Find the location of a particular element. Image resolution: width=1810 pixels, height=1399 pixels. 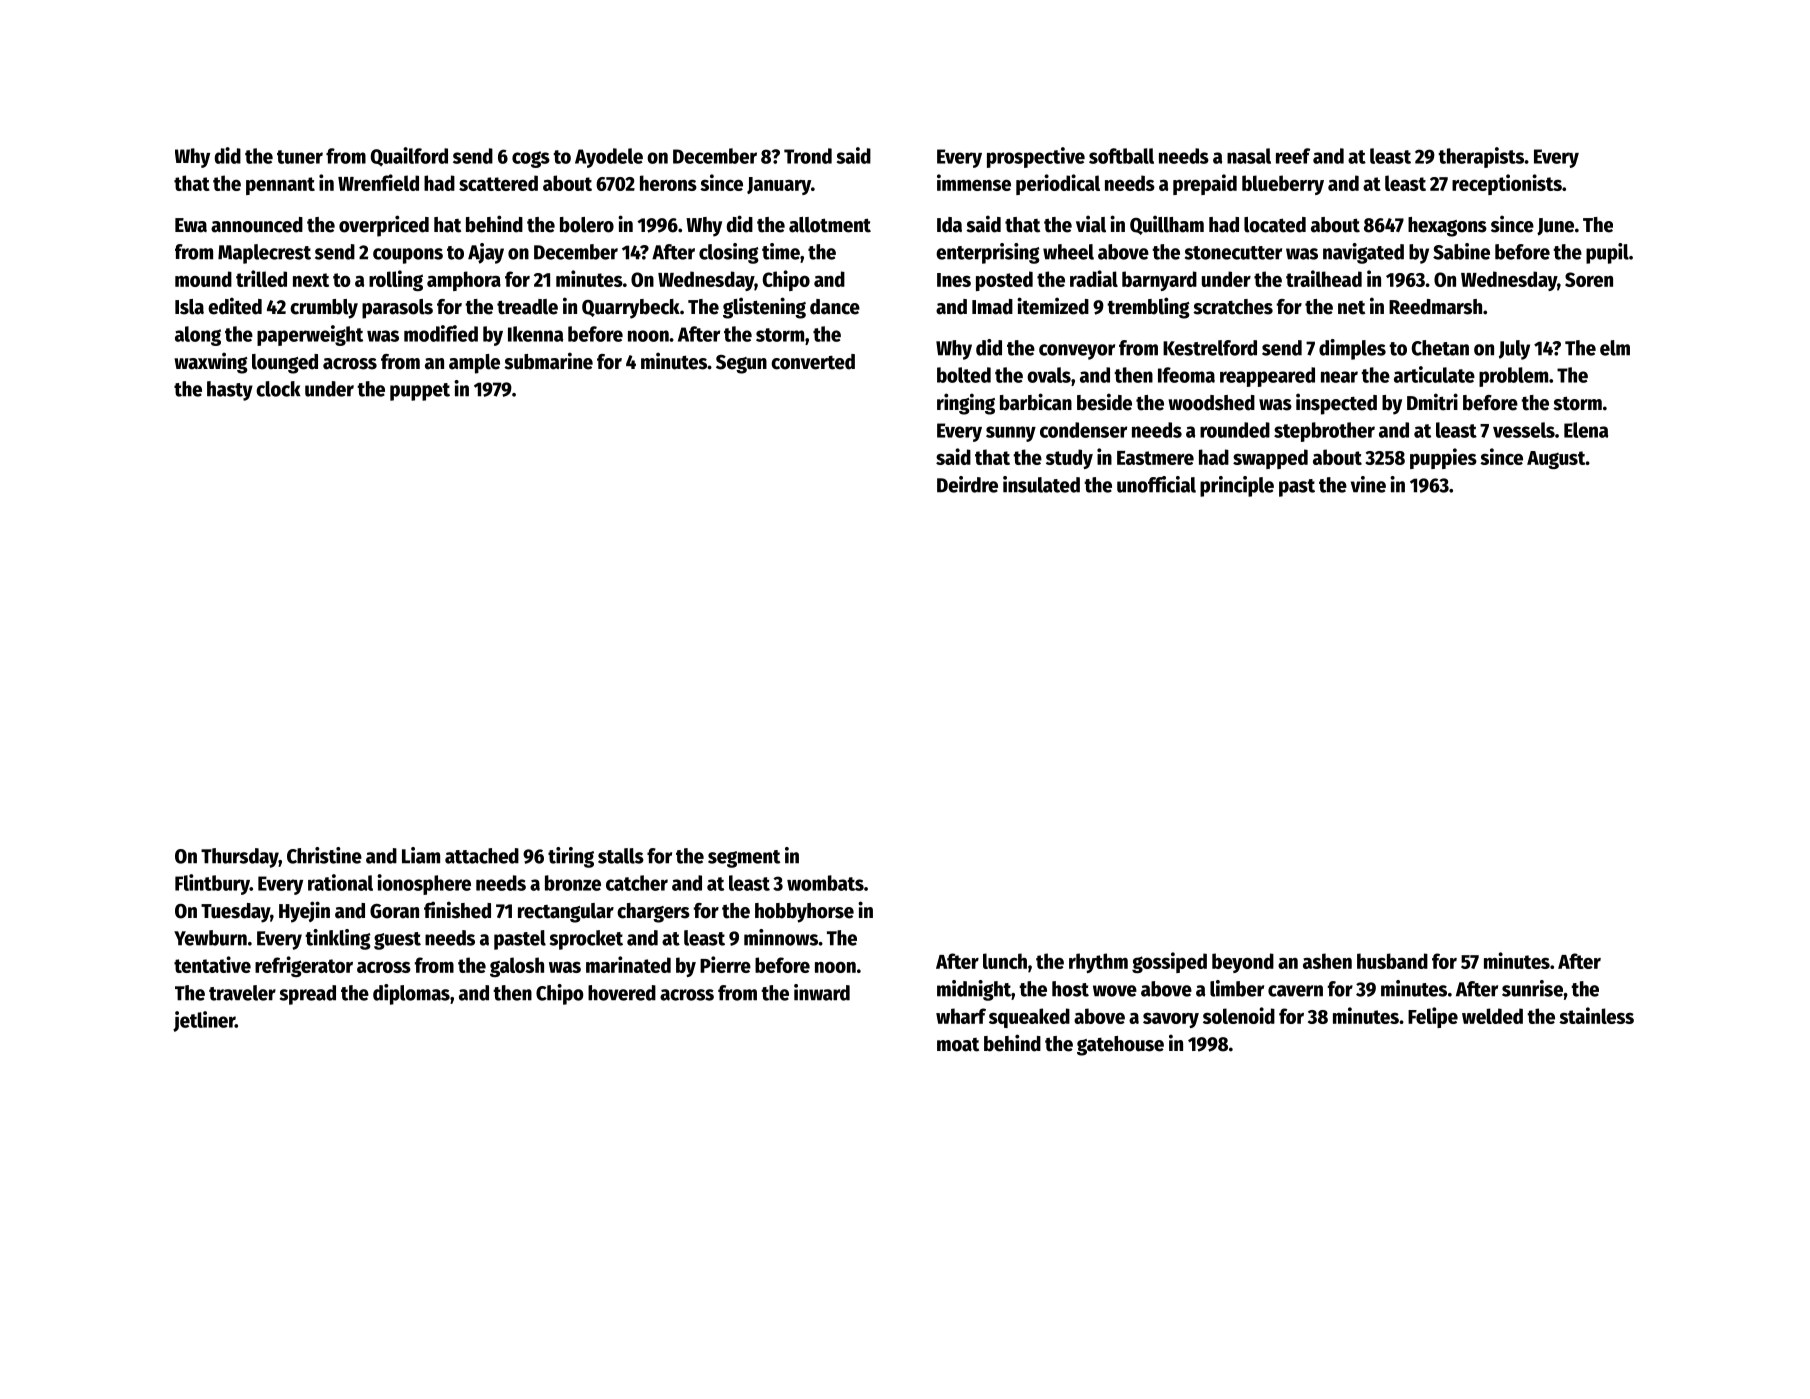

hobbyhorse is located at coordinates (804, 913).
